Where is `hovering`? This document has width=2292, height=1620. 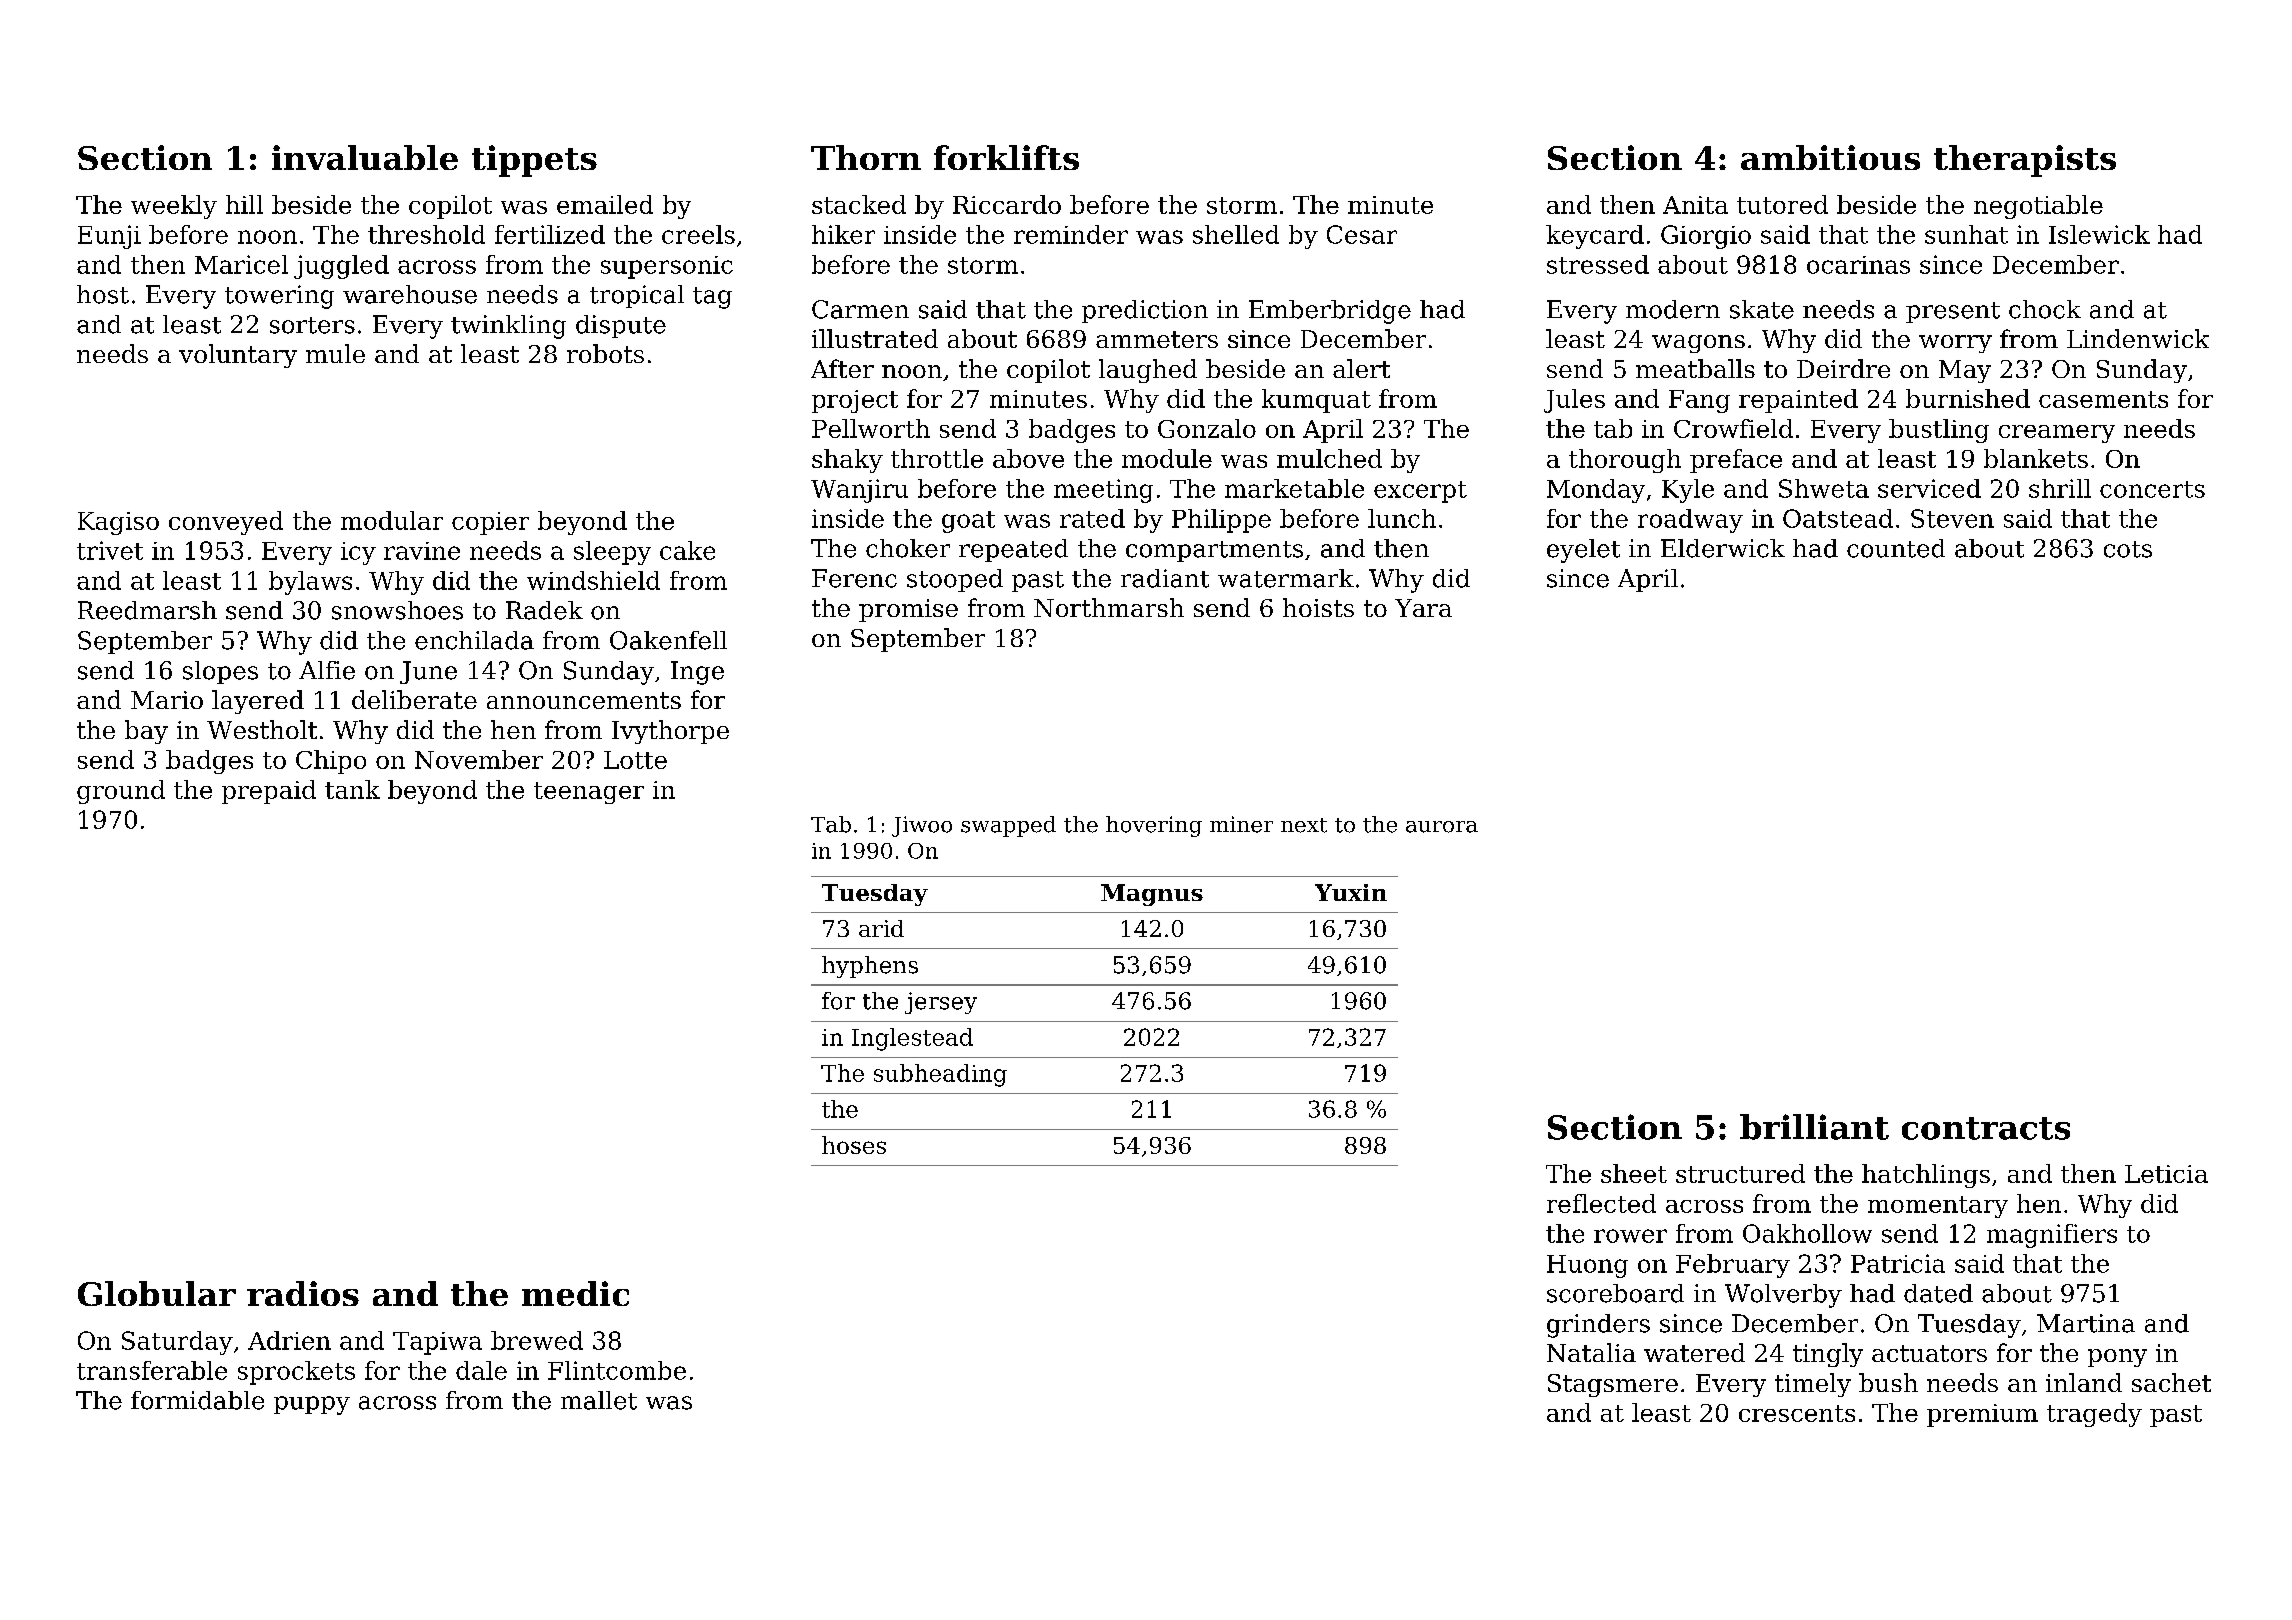 hovering is located at coordinates (1154, 826).
